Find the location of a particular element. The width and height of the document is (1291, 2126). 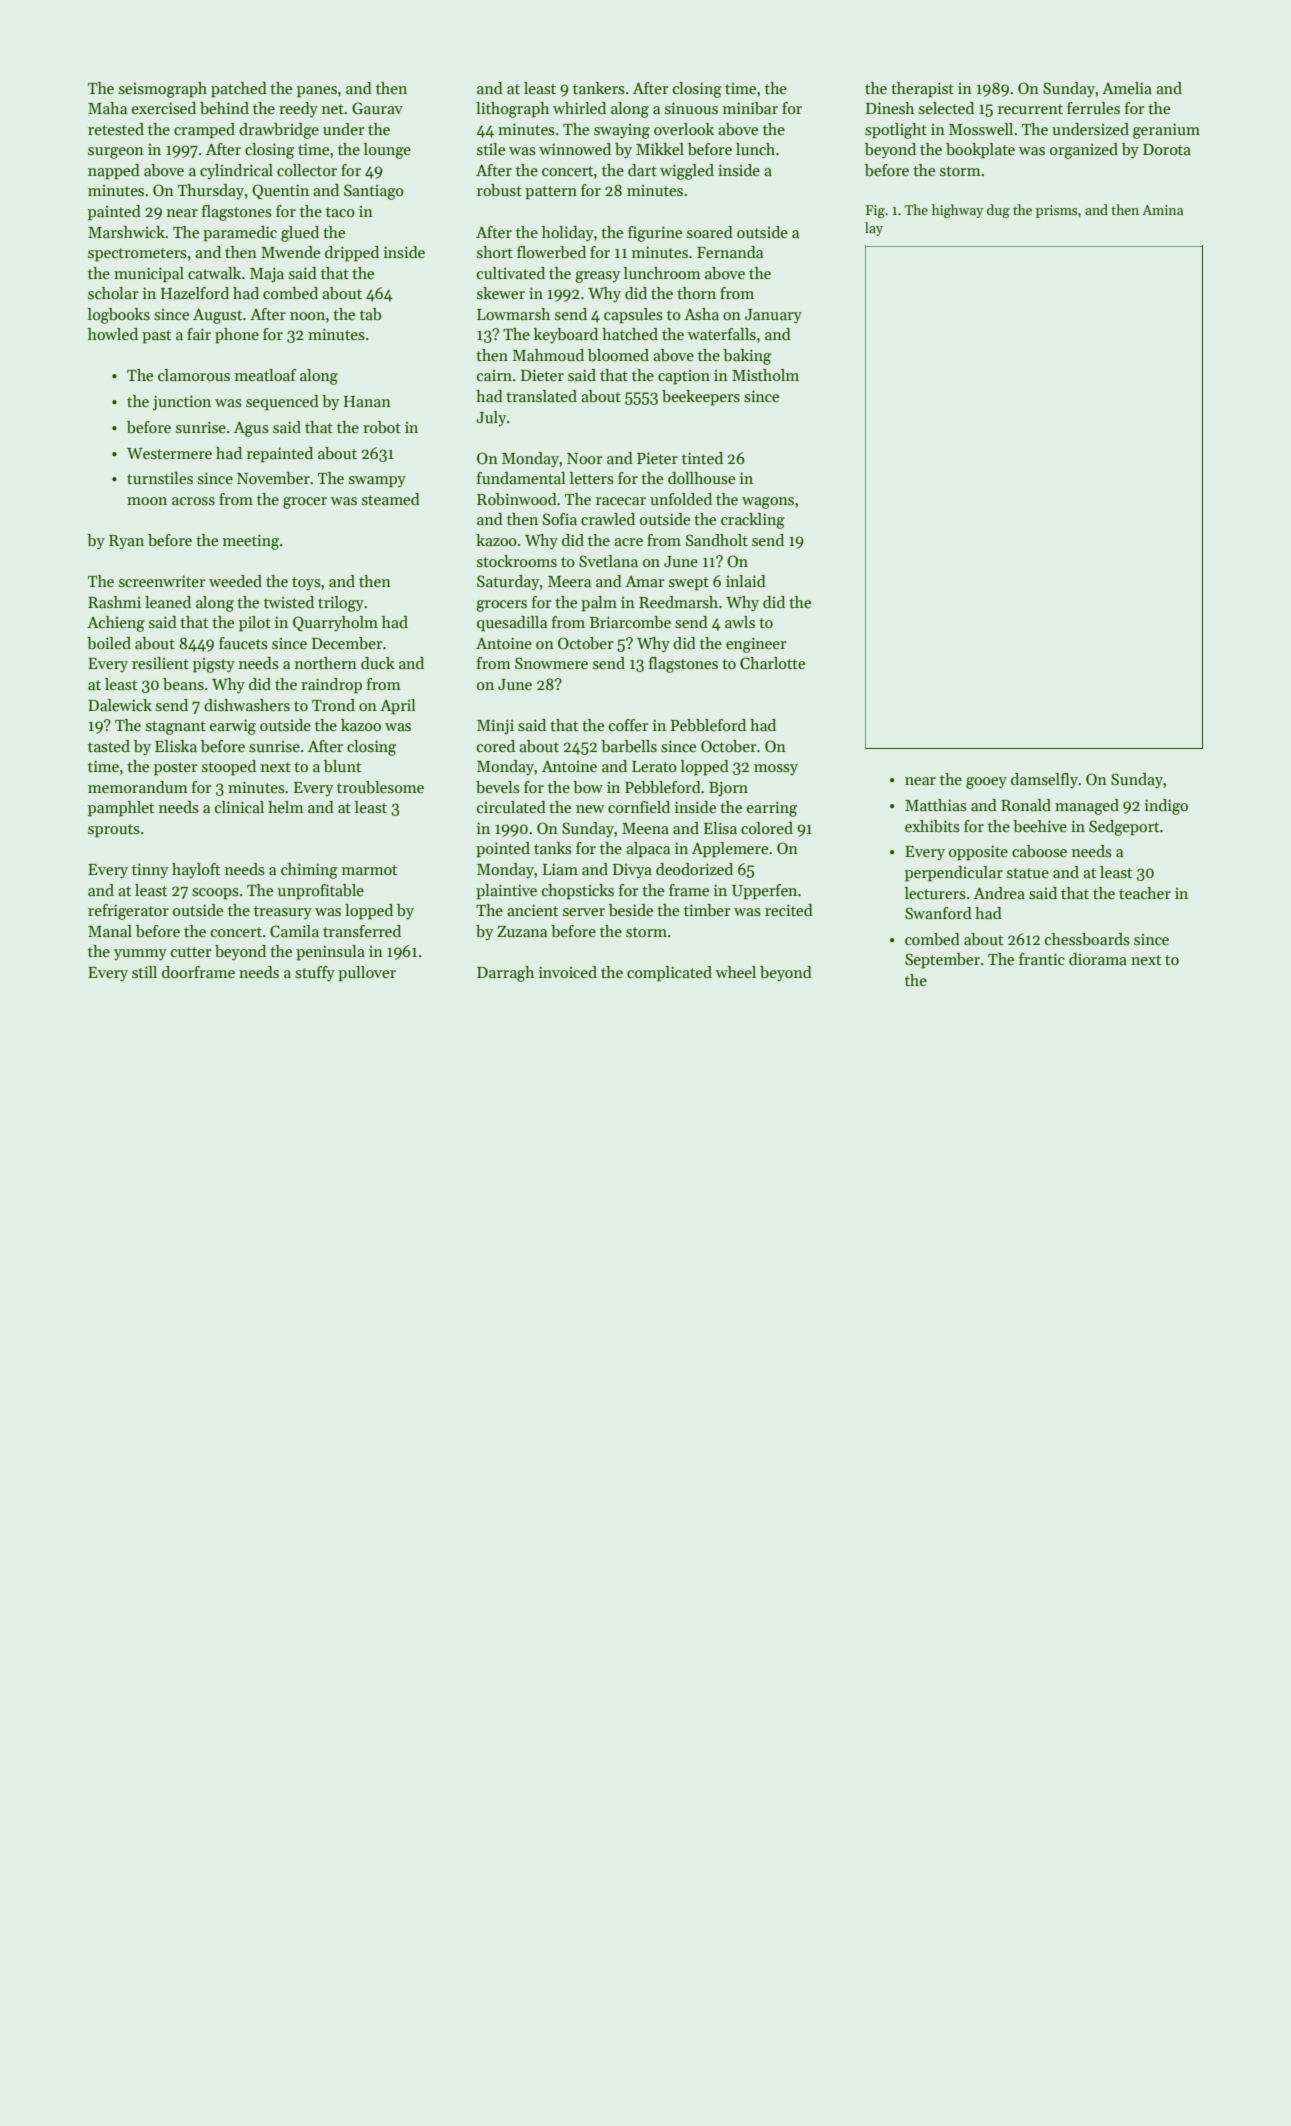

Mistholm is located at coordinates (765, 375).
